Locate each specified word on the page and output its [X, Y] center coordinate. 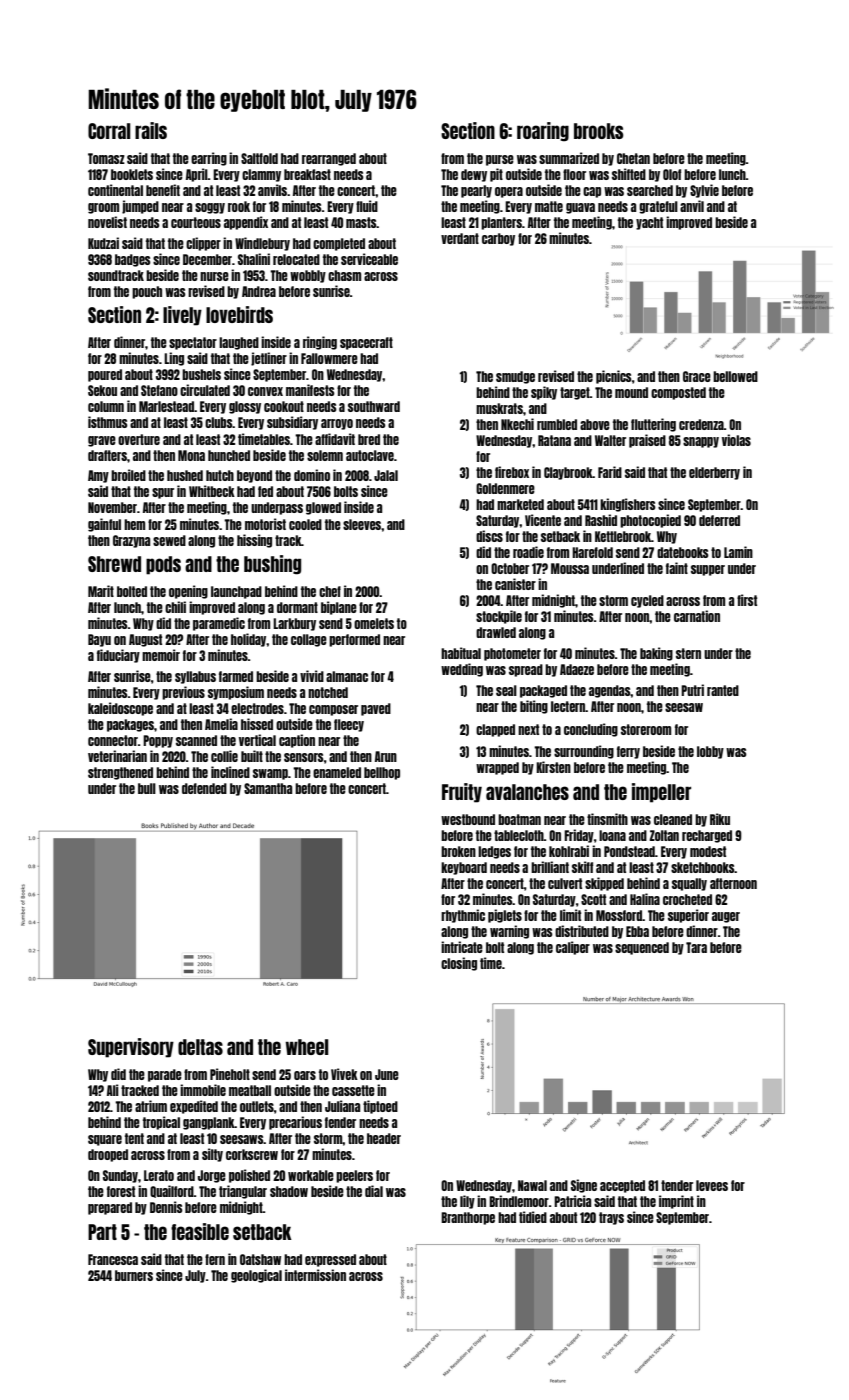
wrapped [497, 768]
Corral [109, 131]
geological [256, 1276]
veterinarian [117, 756]
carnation [697, 616]
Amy [98, 476]
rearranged [329, 159]
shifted [629, 174]
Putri [692, 690]
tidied [533, 1217]
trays [611, 1218]
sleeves [362, 524]
